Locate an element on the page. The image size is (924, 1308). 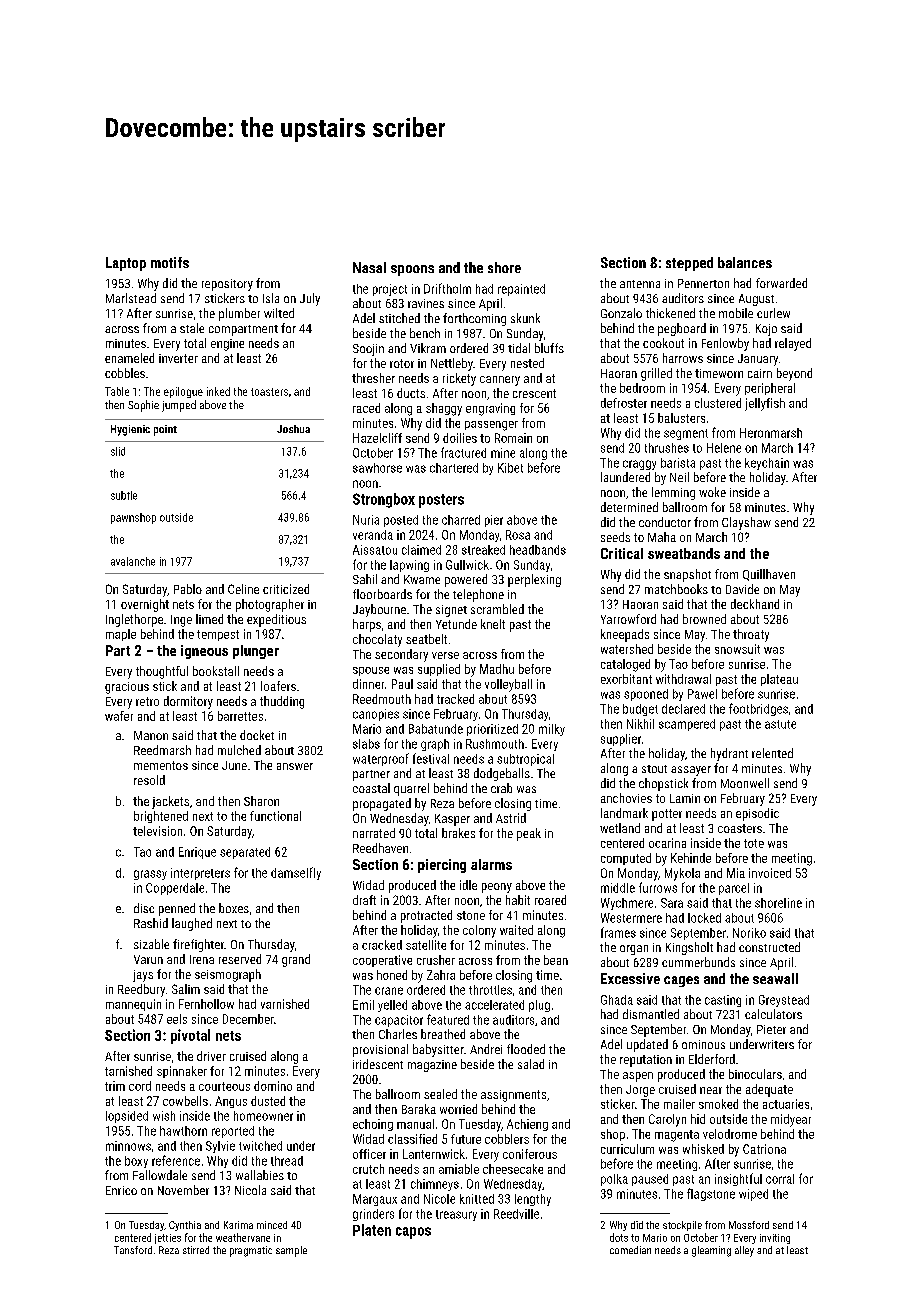
withdrawal is located at coordinates (683, 679).
